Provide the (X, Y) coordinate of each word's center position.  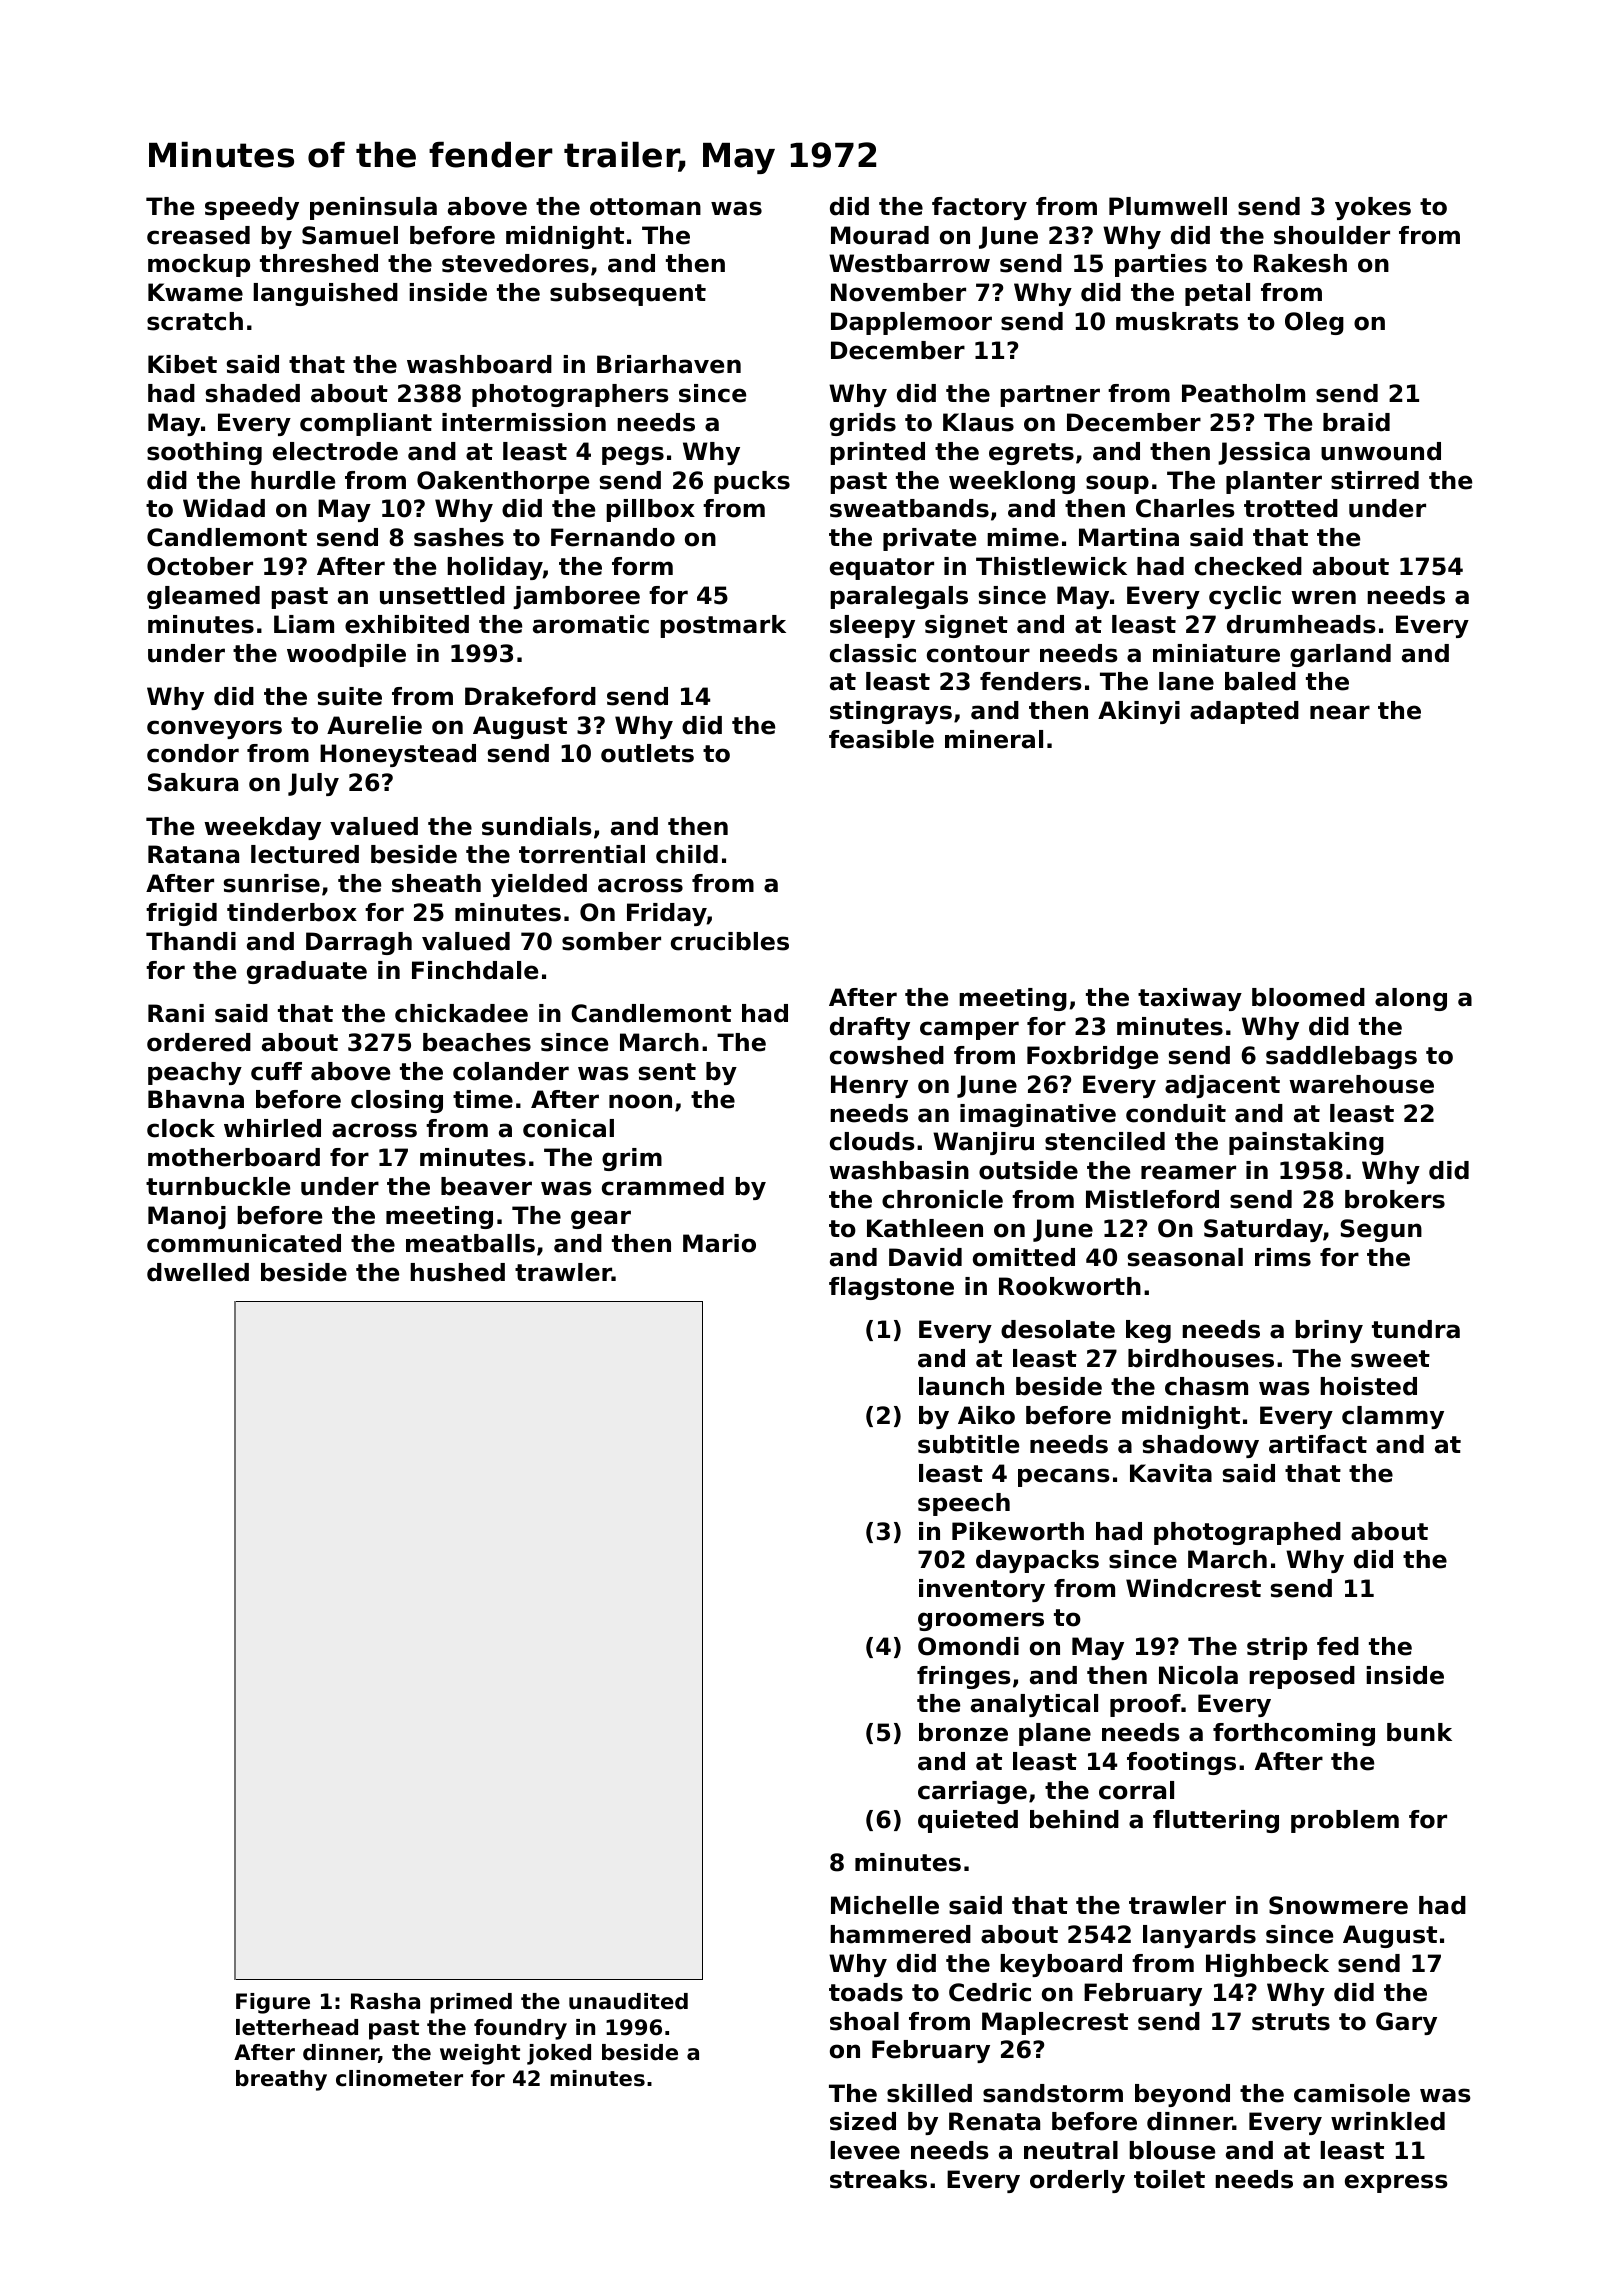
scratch (195, 321)
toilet (1169, 2179)
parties (1161, 265)
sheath (436, 883)
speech (964, 1504)
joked (559, 2054)
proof (1145, 1705)
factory (979, 208)
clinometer (399, 2078)
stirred (1375, 480)
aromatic (591, 624)
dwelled (198, 1272)
